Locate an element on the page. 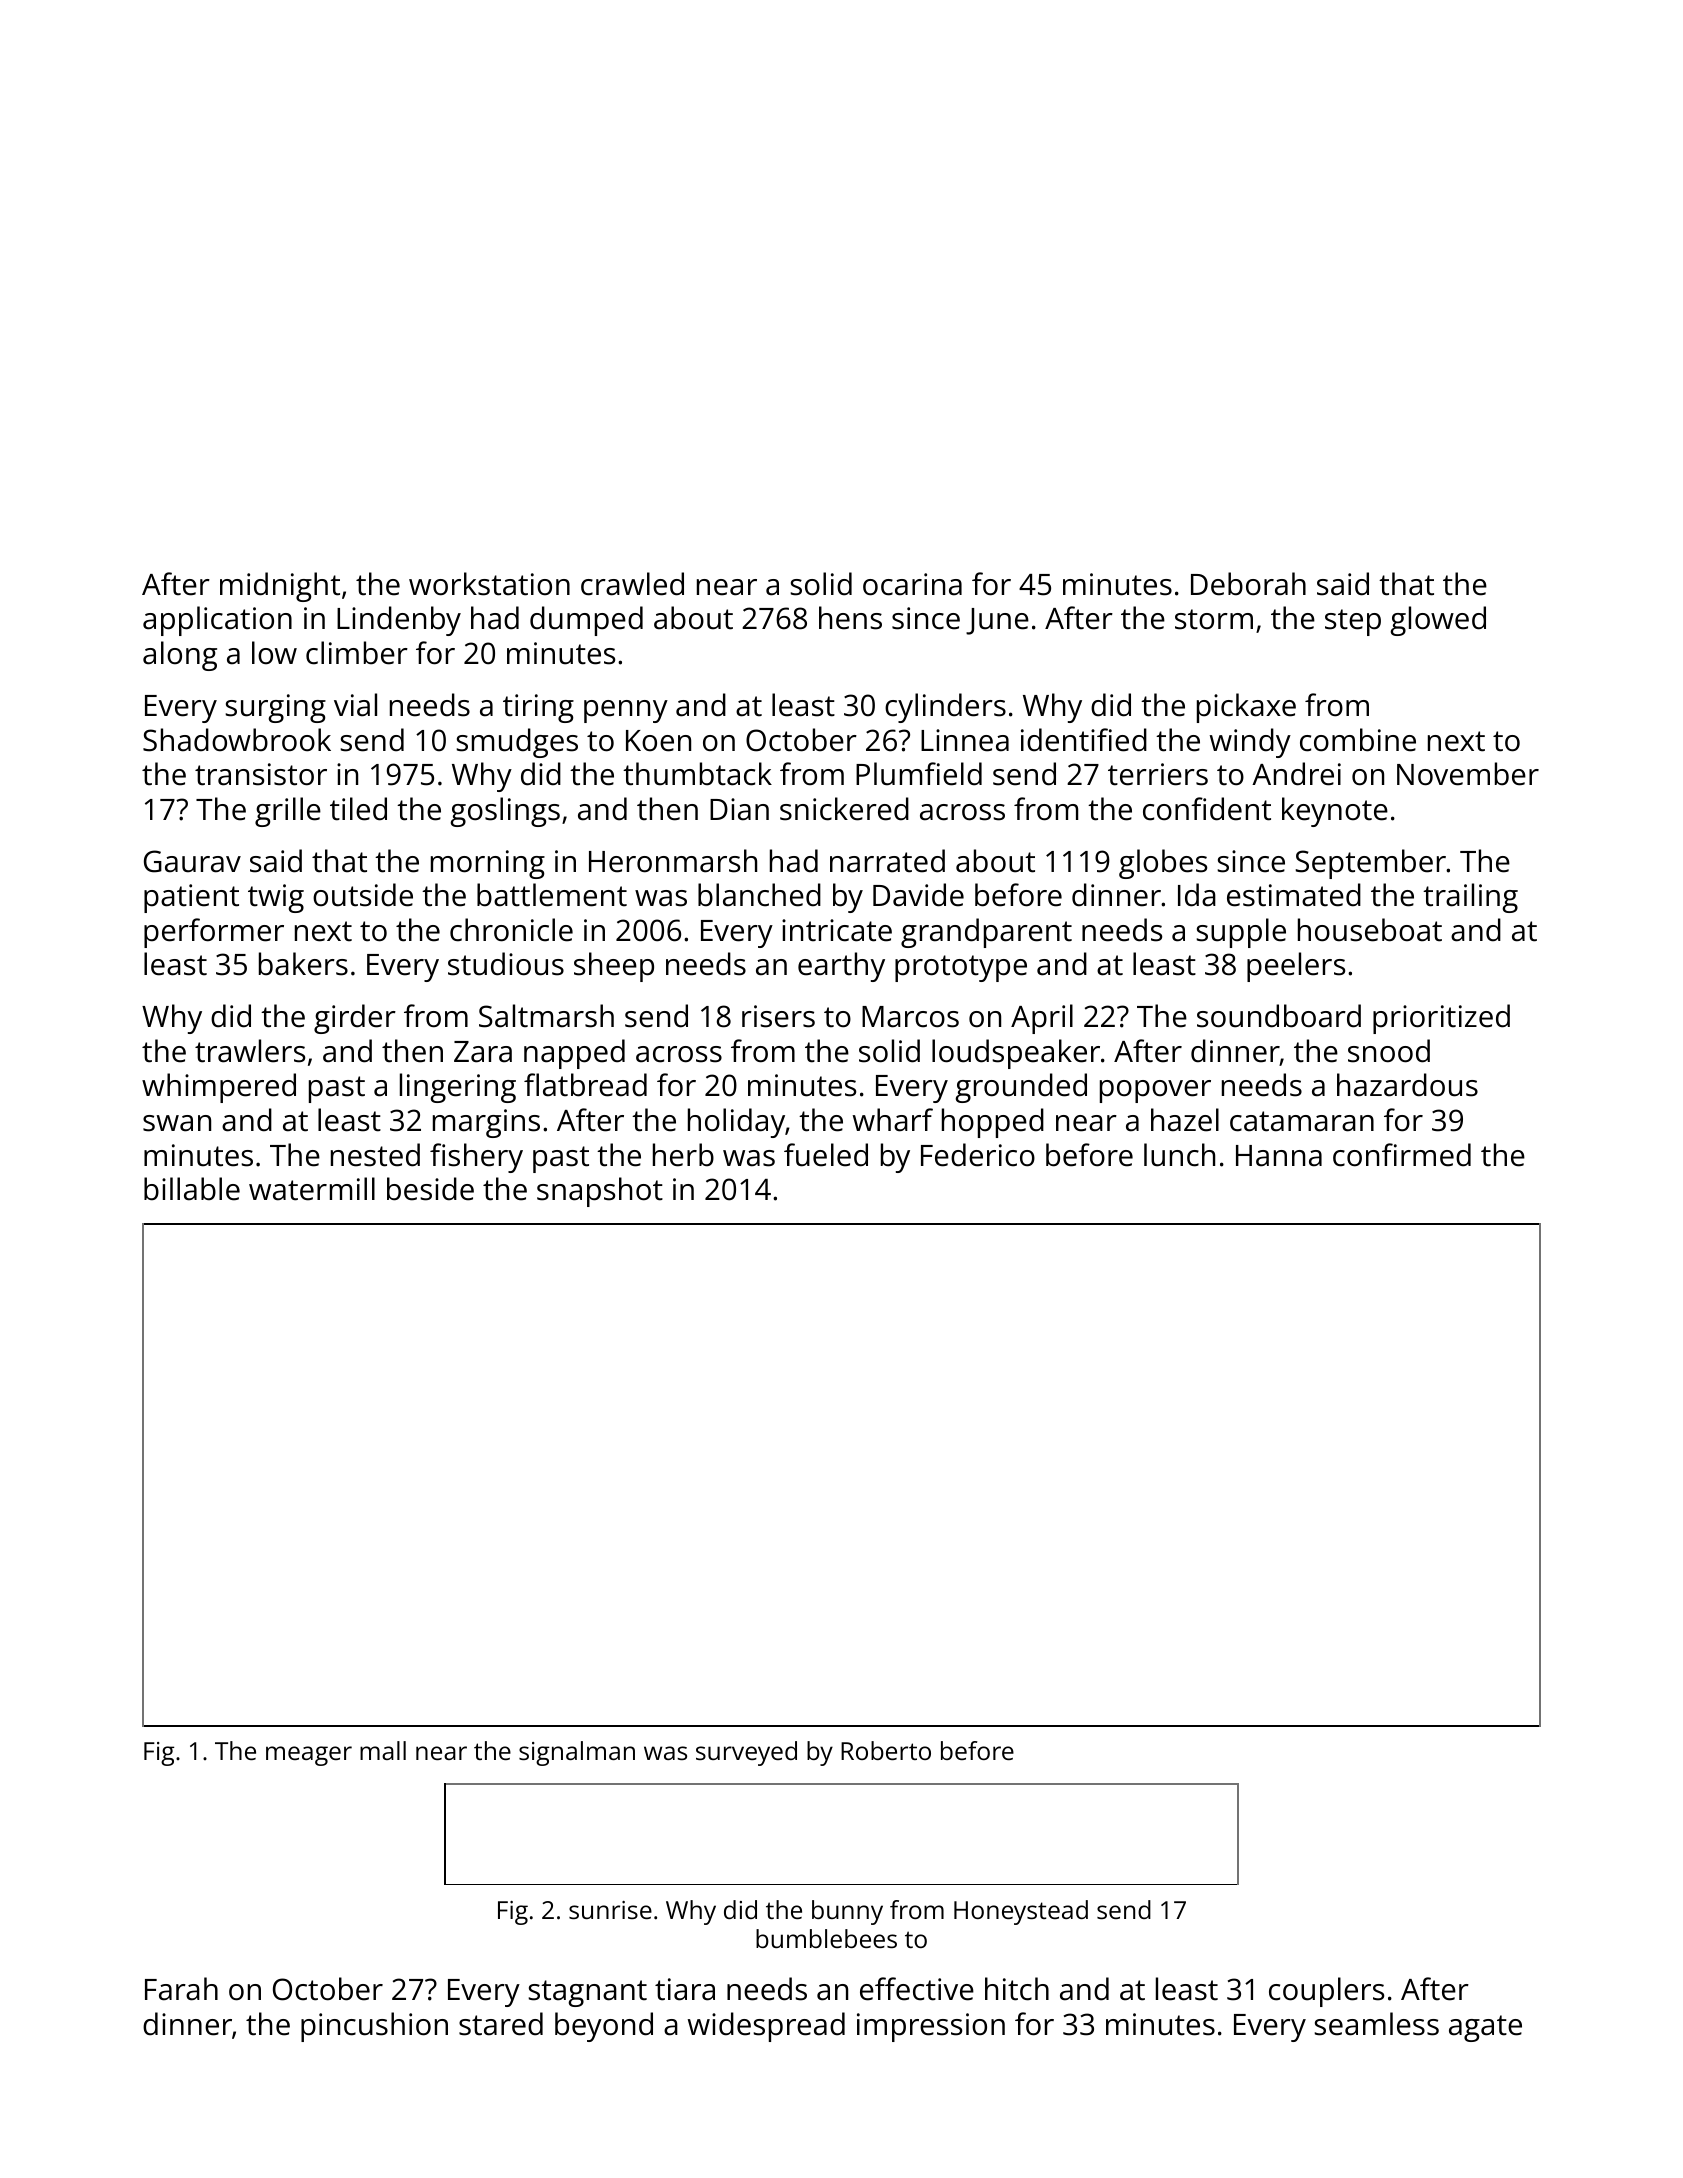 Image resolution: width=1683 pixels, height=2178 pixels. Roberto is located at coordinates (886, 1750).
